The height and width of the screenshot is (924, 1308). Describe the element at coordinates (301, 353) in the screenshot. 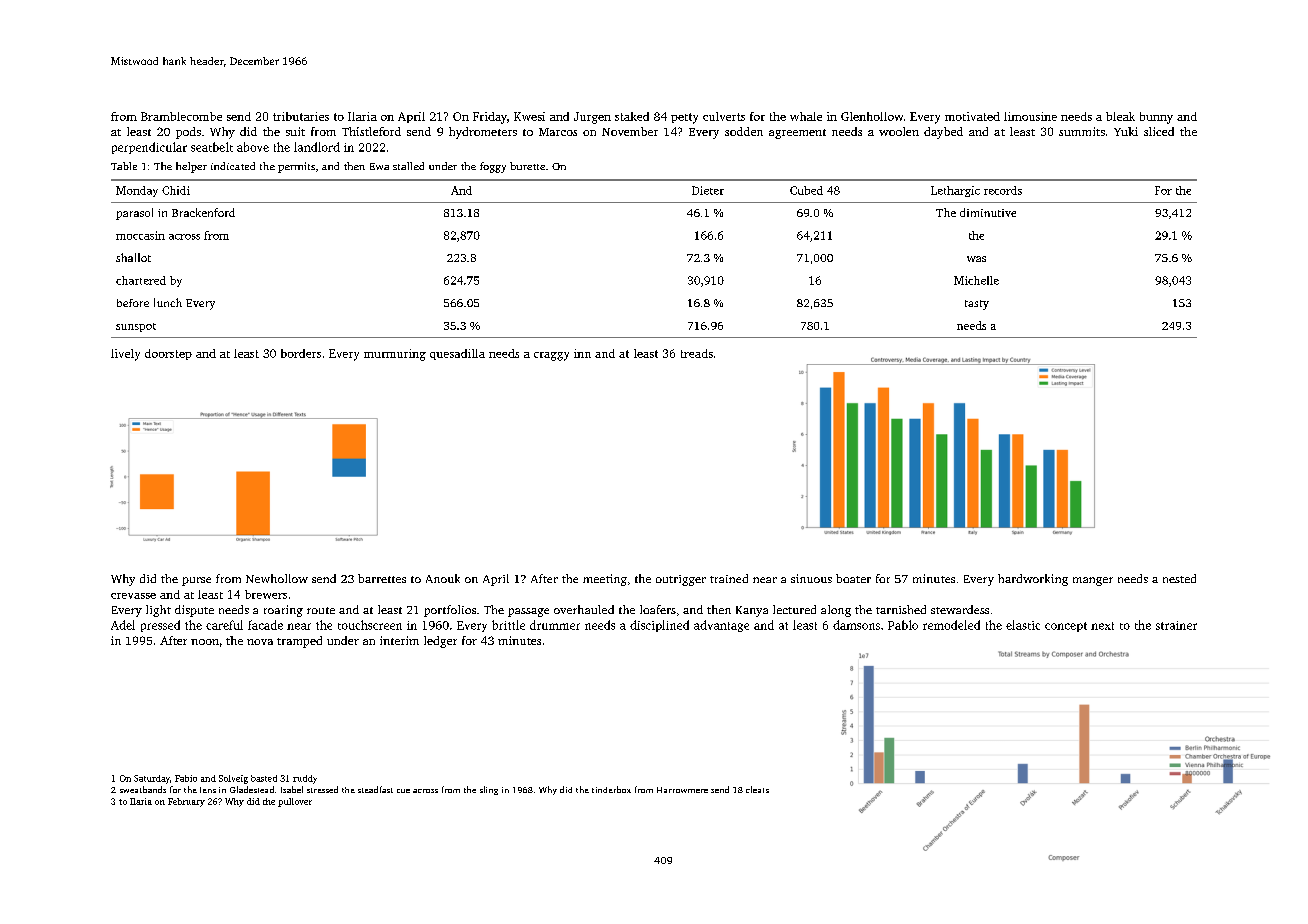

I see `borders` at that location.
